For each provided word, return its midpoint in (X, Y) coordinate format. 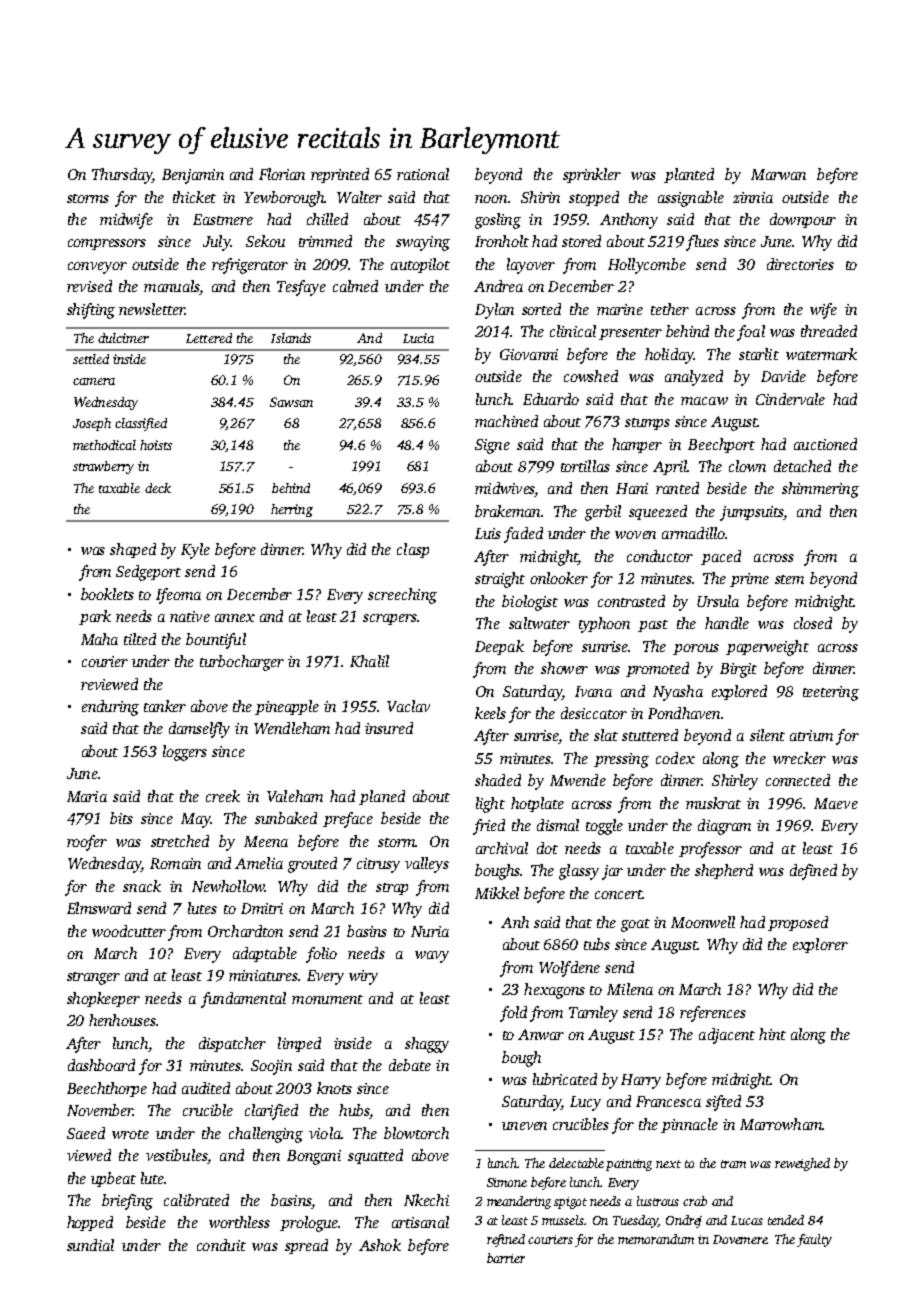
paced (721, 557)
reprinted (340, 175)
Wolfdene (569, 969)
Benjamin (193, 176)
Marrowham (781, 1124)
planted (689, 175)
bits (121, 818)
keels (490, 713)
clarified (271, 1112)
